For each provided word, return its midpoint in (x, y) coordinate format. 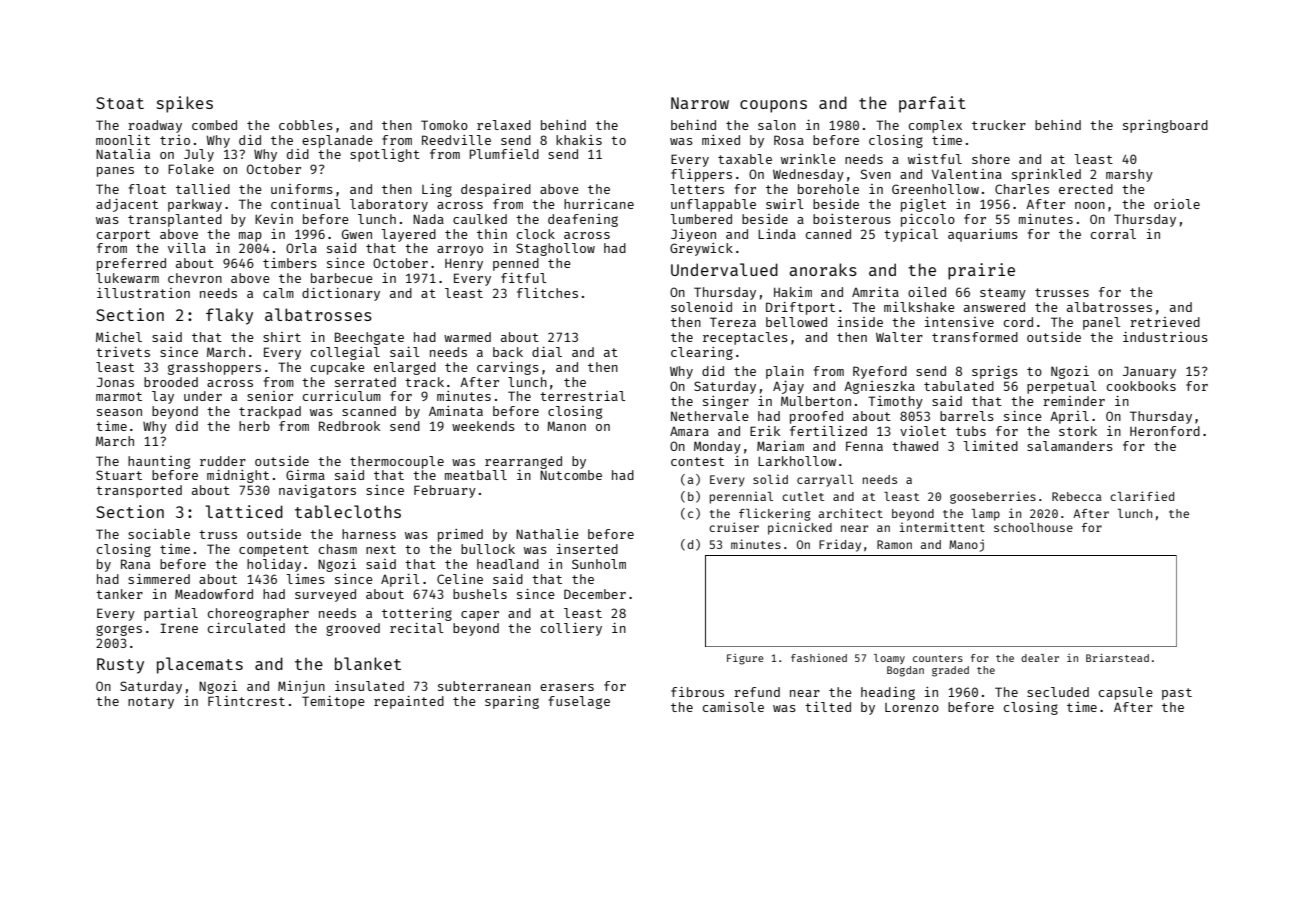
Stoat (120, 103)
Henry (464, 264)
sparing (512, 702)
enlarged (405, 368)
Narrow (700, 103)
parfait (932, 104)
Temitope (333, 702)
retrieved (1165, 322)
